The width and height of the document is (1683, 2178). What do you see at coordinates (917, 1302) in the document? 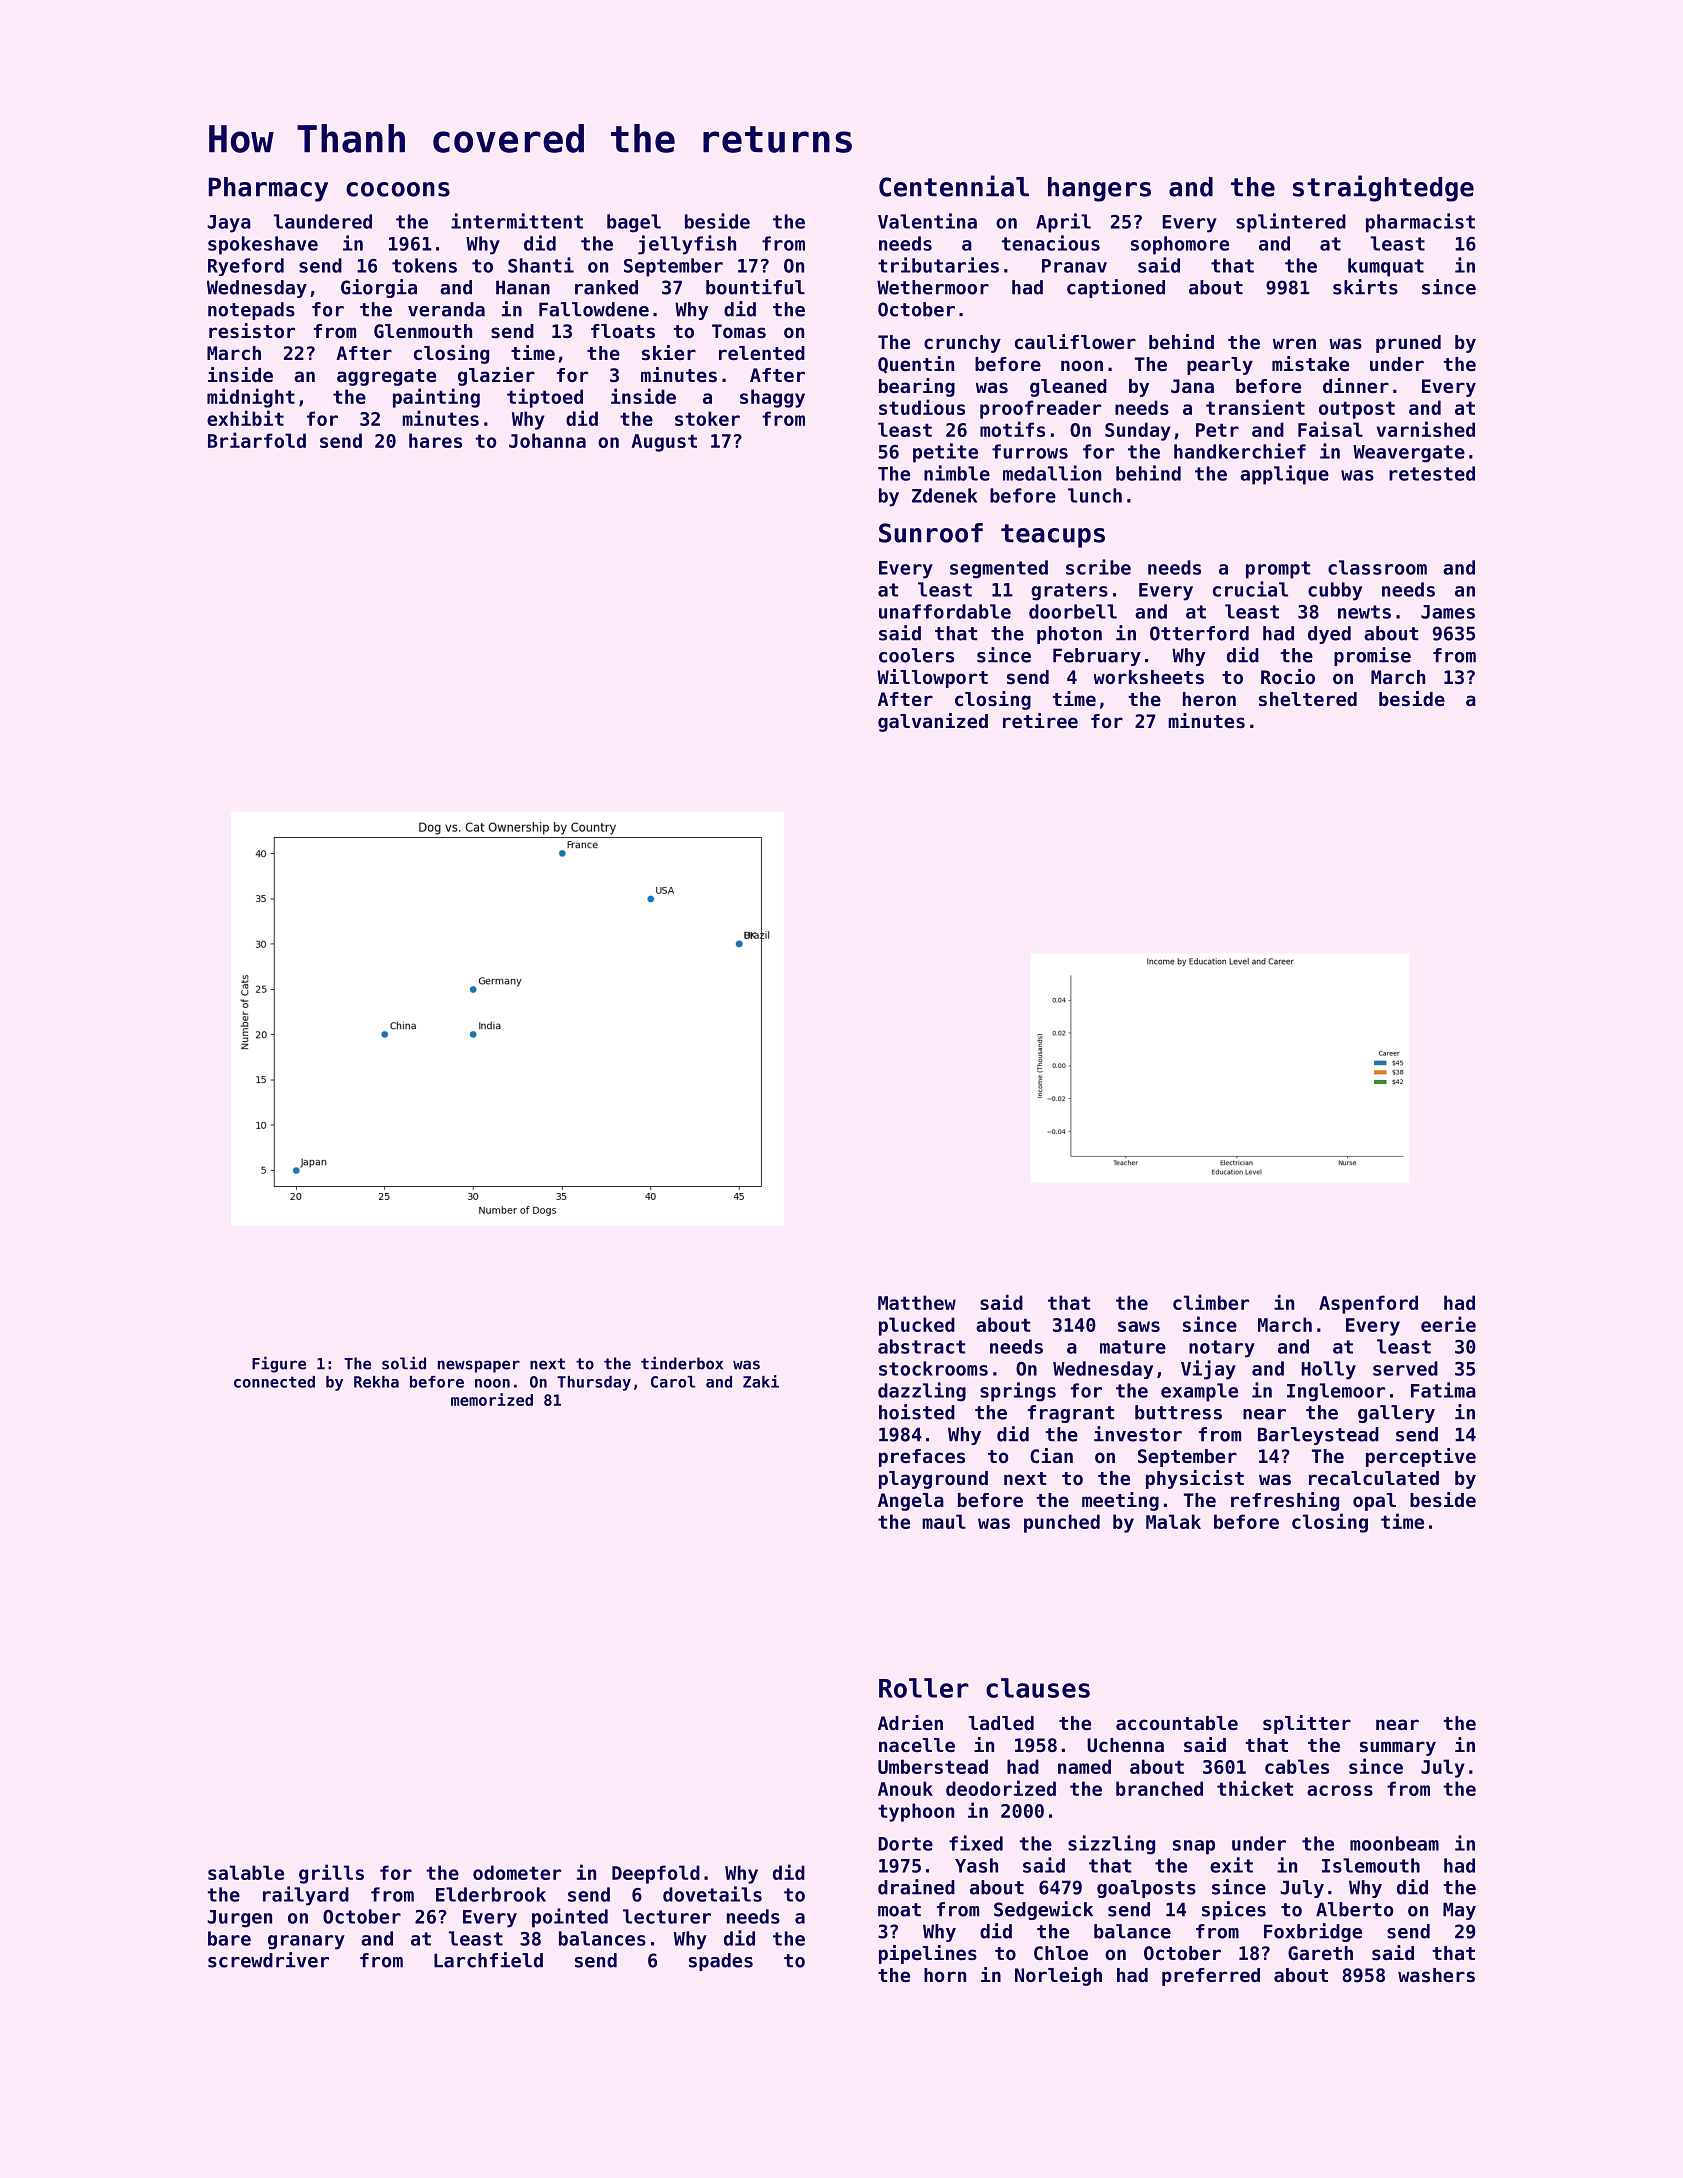
I see `Matthew` at bounding box center [917, 1302].
